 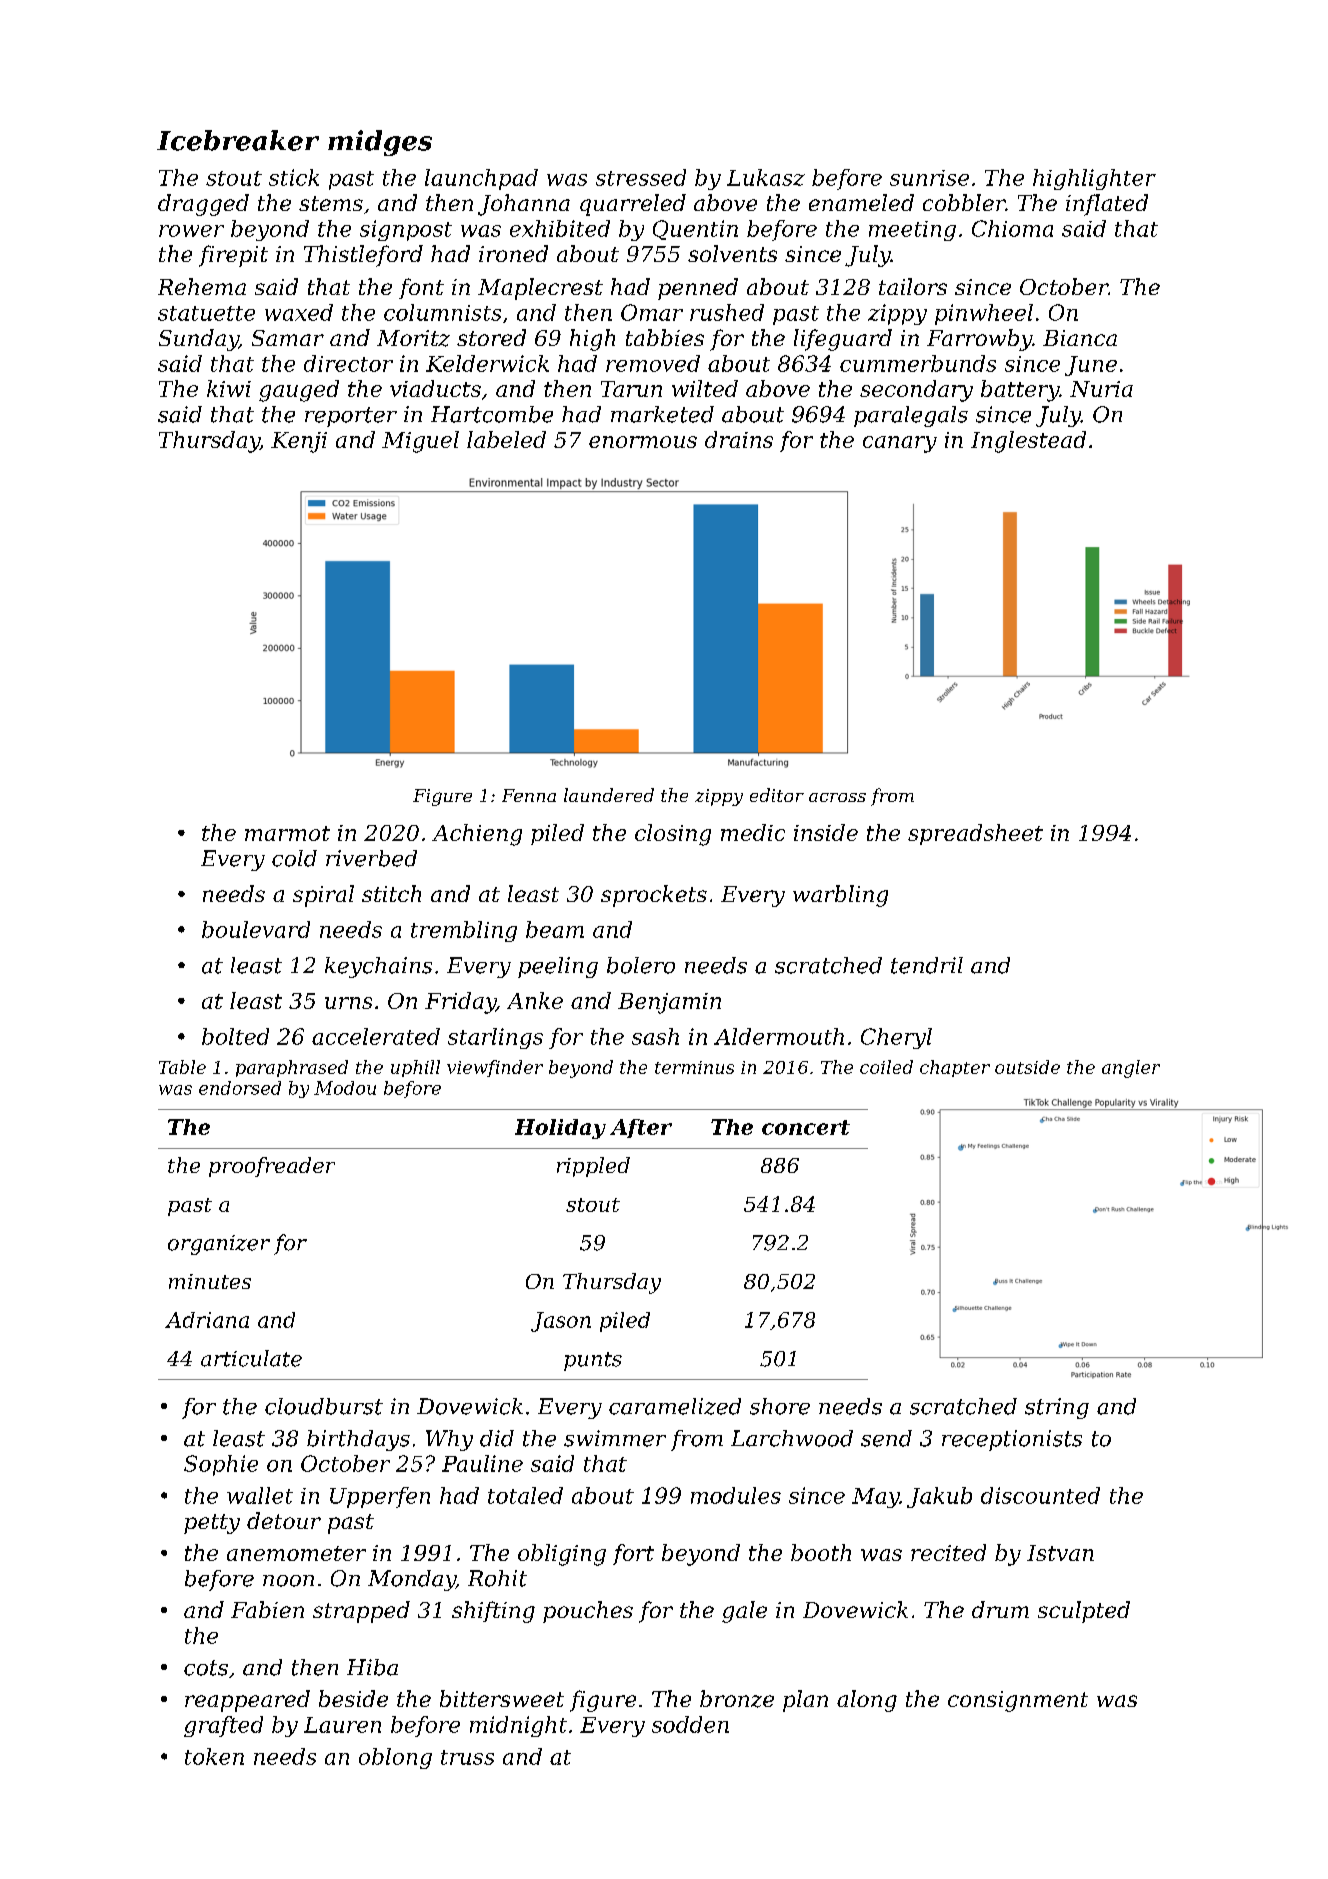 I want to click on Thistleford, so click(x=363, y=256).
